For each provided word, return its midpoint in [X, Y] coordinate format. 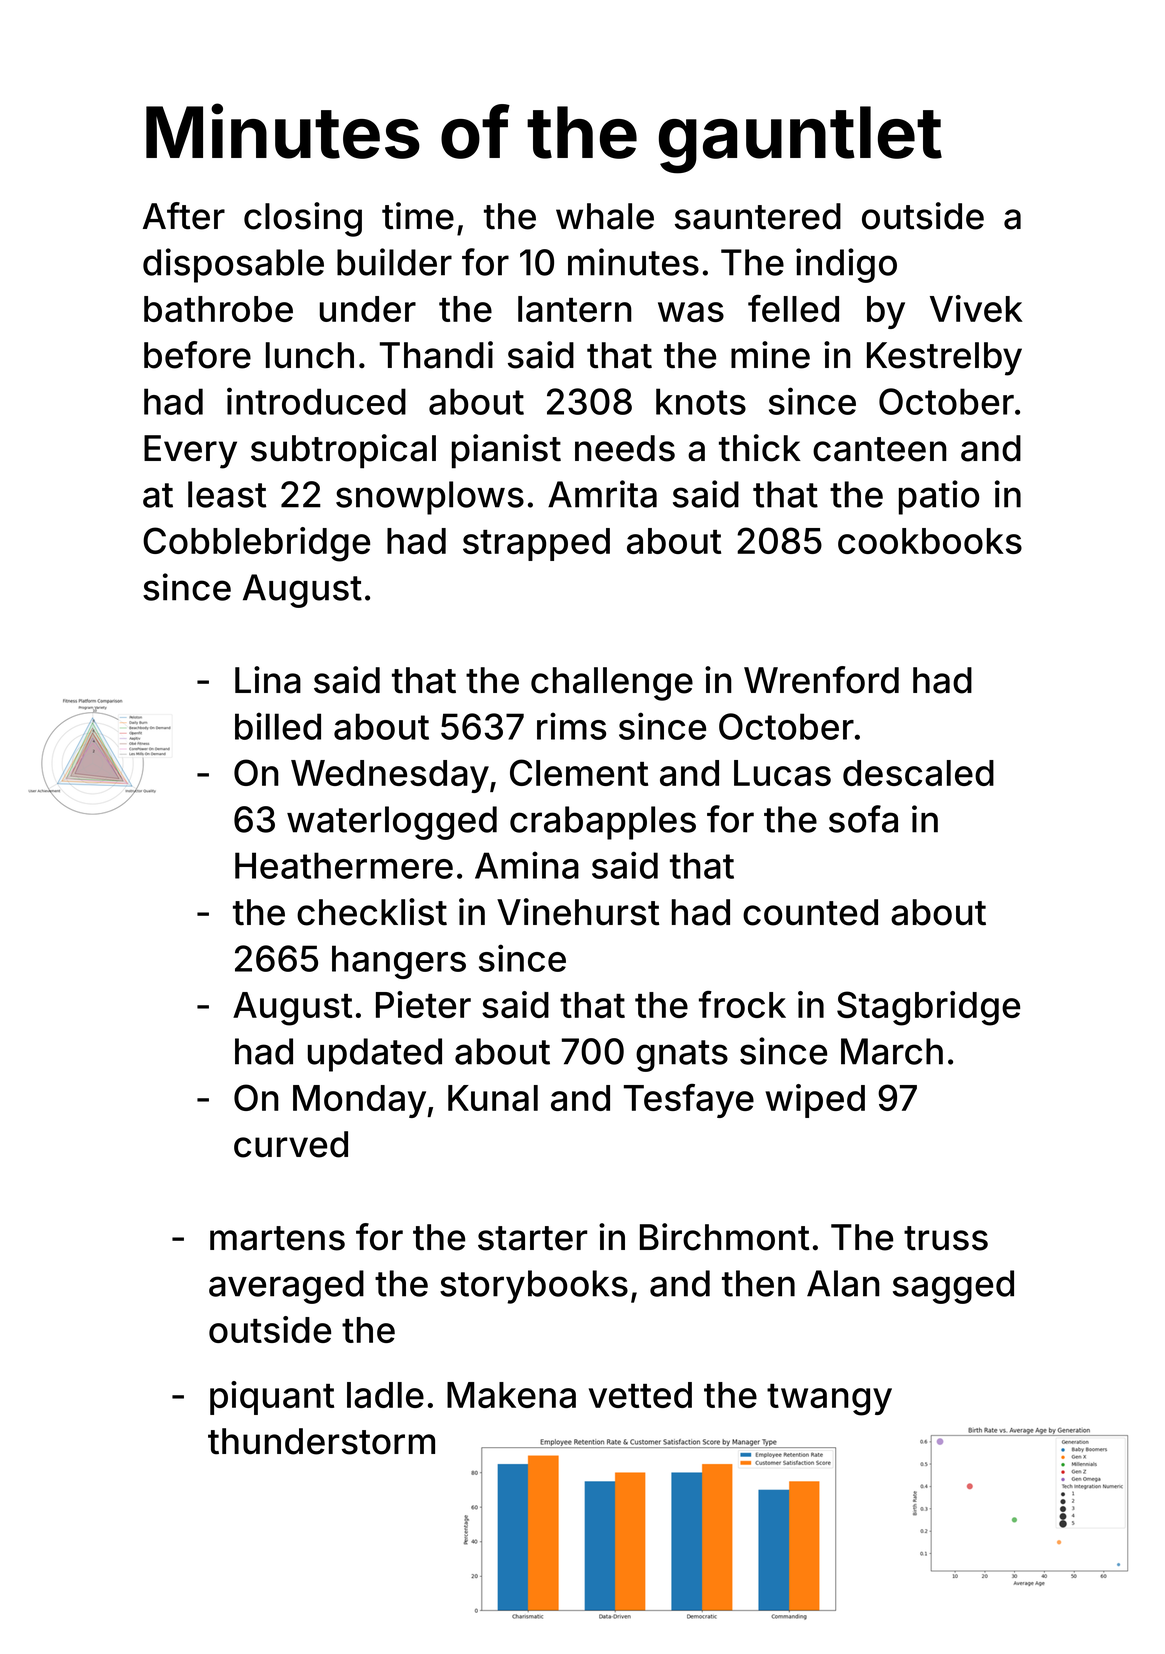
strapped [536, 544]
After [184, 216]
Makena [511, 1395]
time [418, 216]
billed [278, 726]
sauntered [758, 216]
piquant [272, 1398]
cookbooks [930, 541]
